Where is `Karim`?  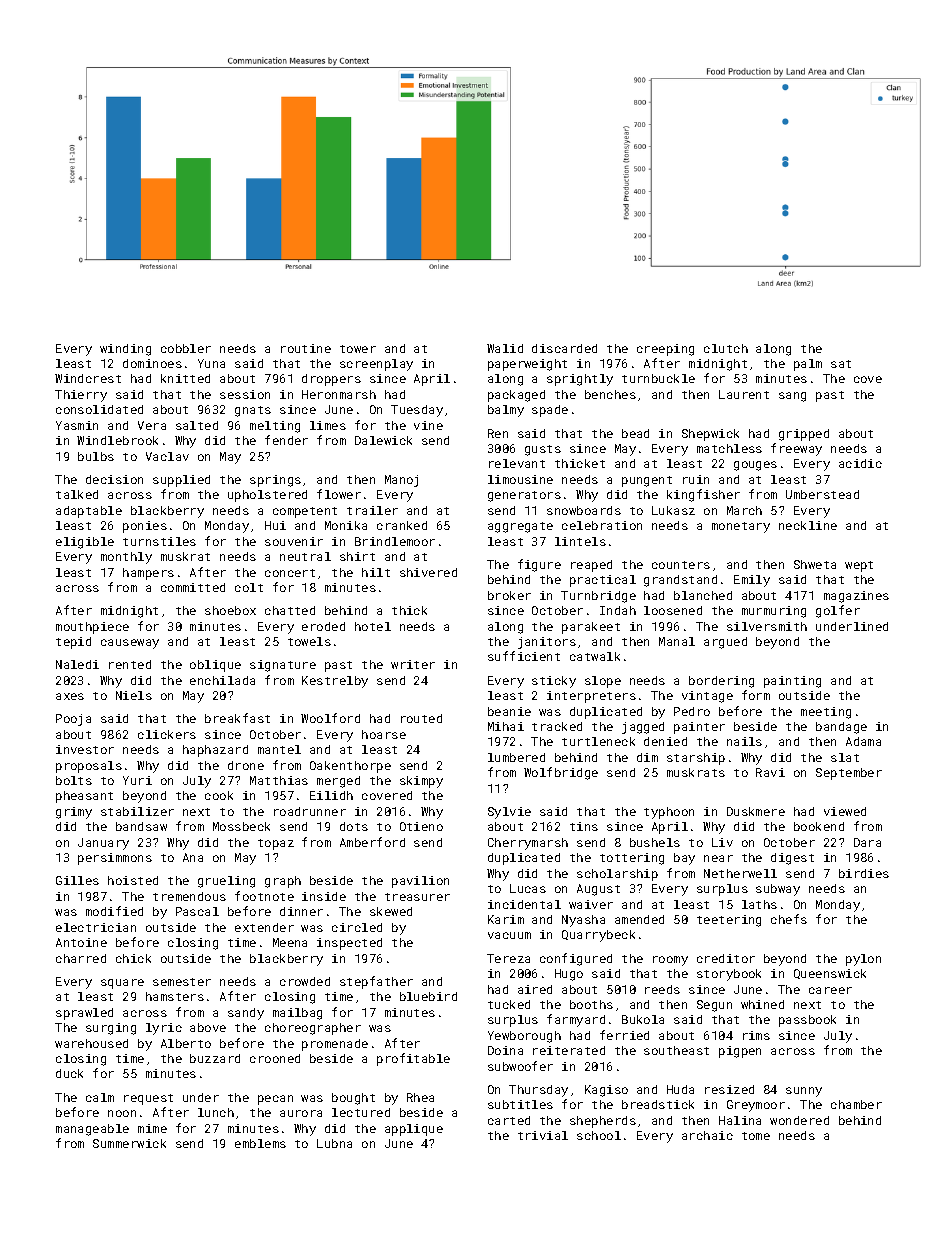 Karim is located at coordinates (506, 919).
